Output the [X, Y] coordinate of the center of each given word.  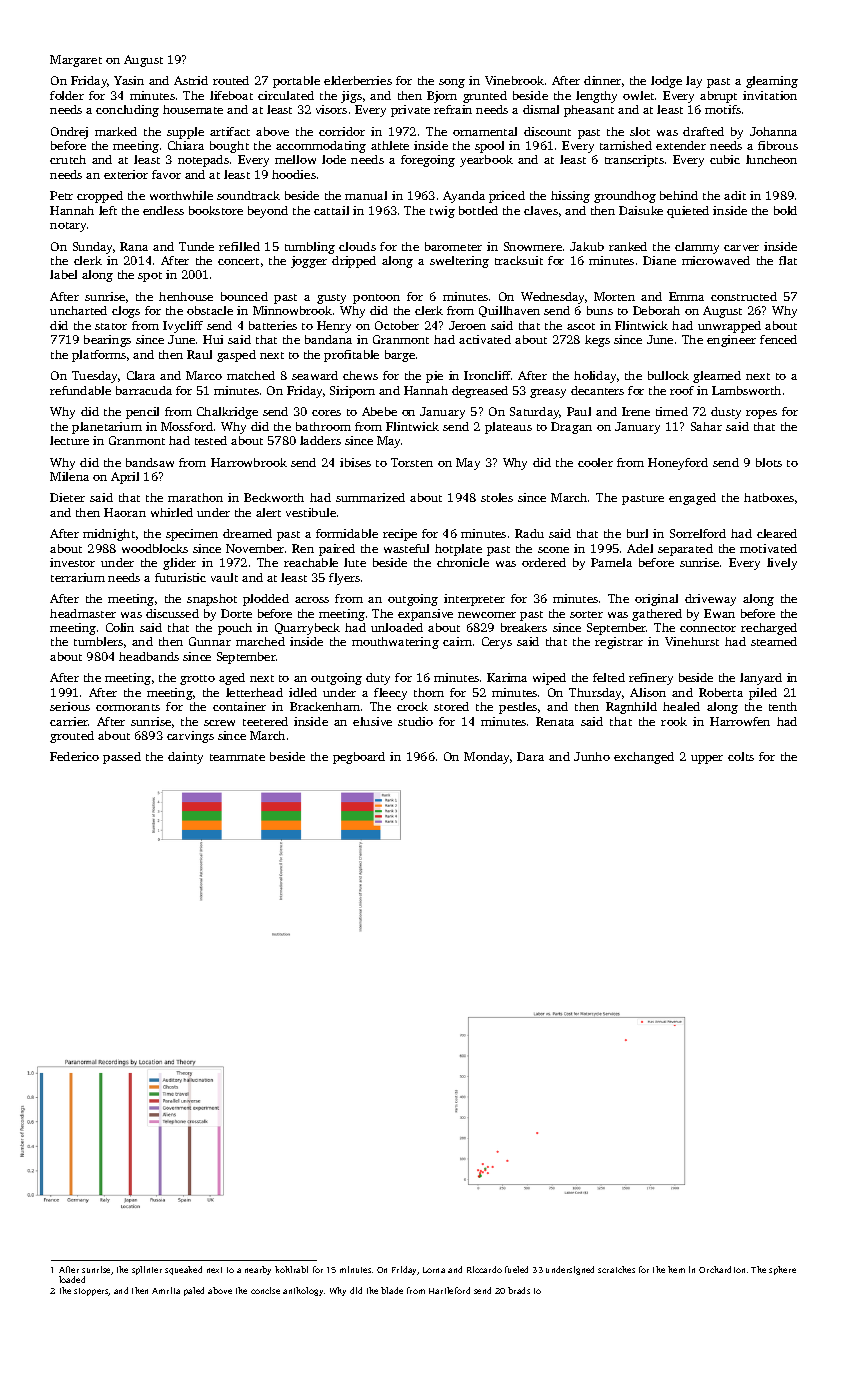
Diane [659, 260]
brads [519, 1290]
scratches [616, 1269]
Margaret [76, 61]
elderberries [358, 80]
